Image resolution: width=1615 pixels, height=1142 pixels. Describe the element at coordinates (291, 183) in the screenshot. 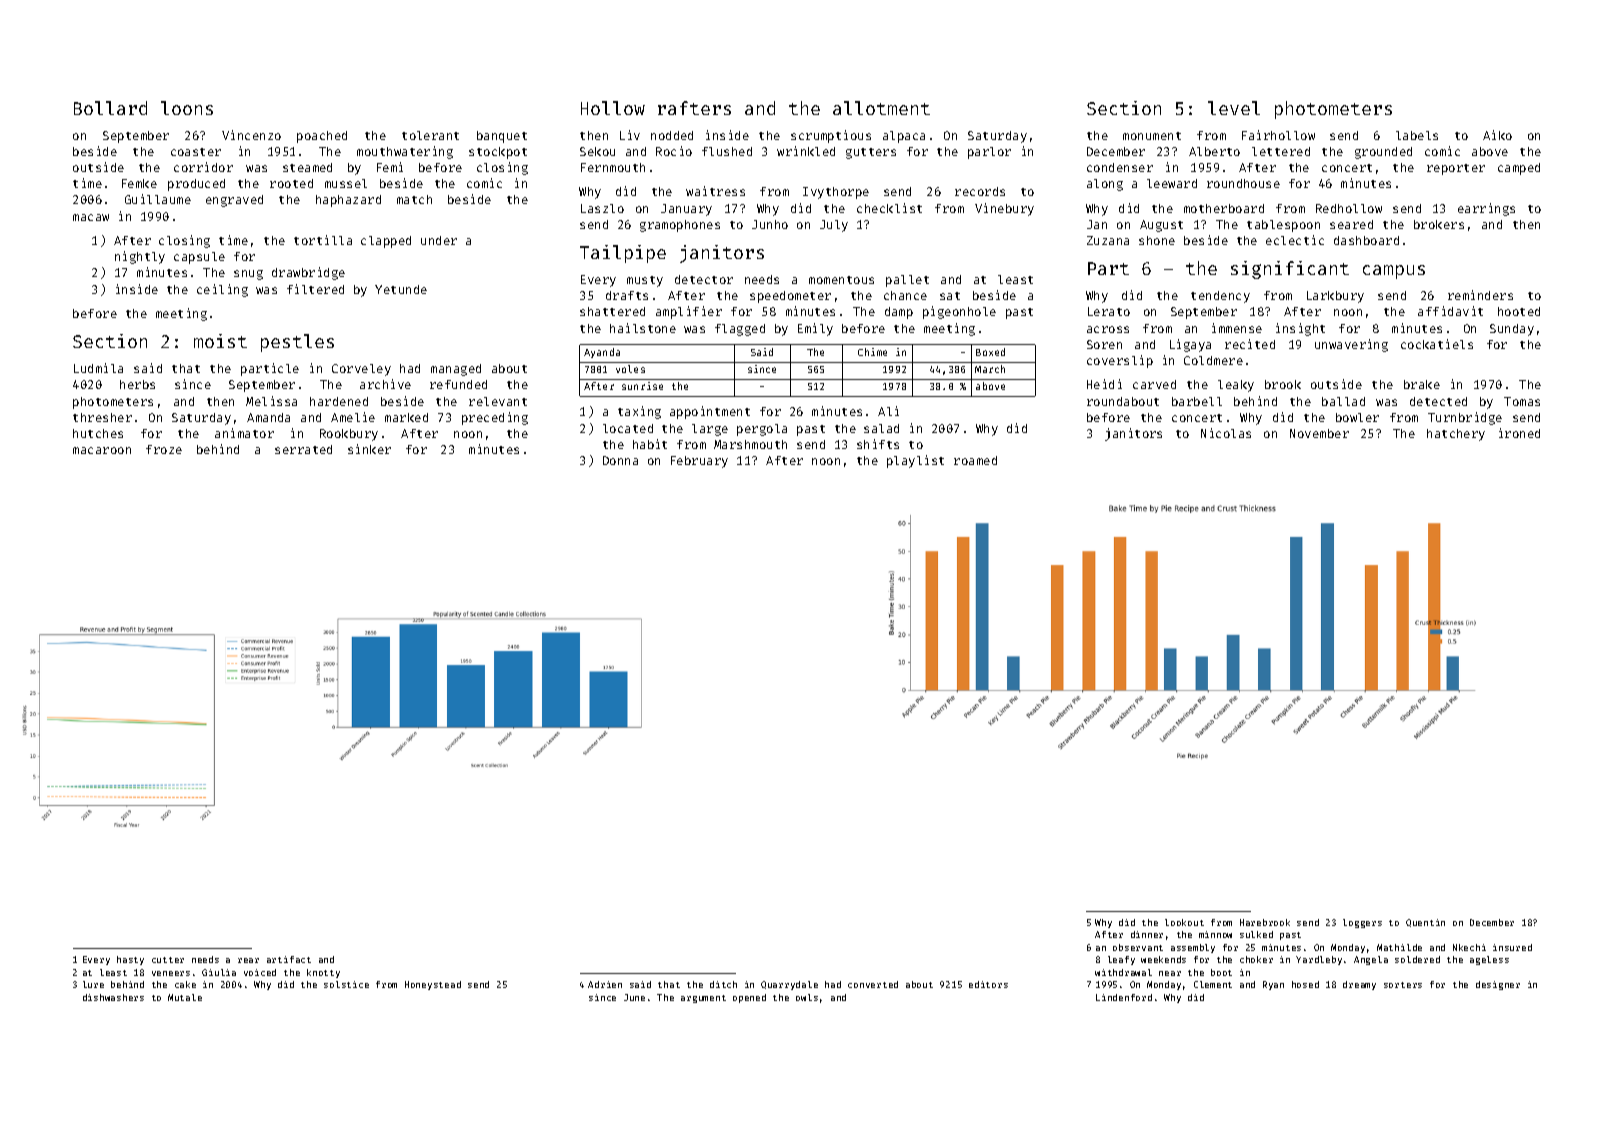

I see `rooted` at that location.
